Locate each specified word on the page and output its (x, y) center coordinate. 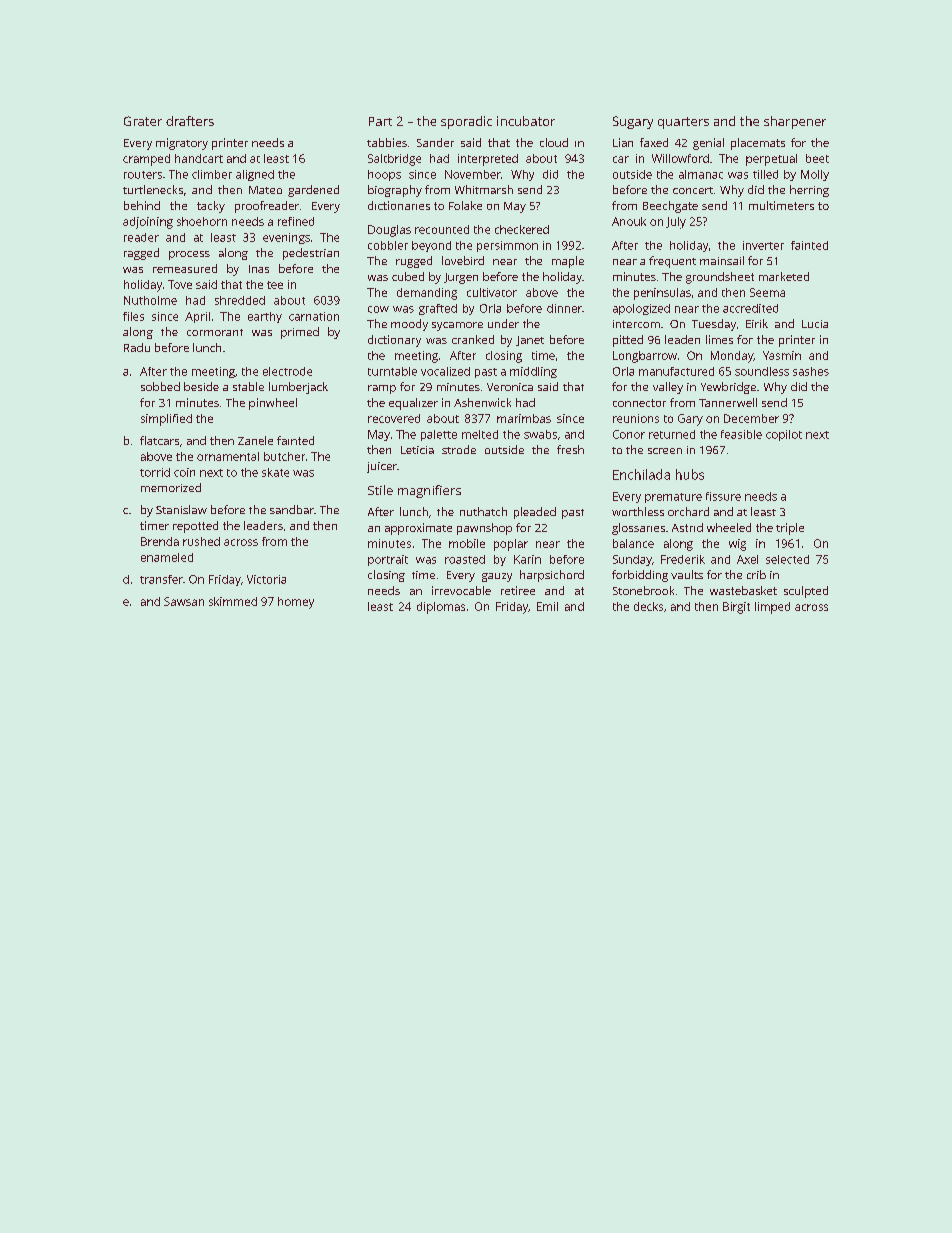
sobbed (160, 386)
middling (533, 372)
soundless (762, 371)
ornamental (228, 456)
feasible (741, 434)
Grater (143, 121)
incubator (526, 121)
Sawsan (184, 601)
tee (275, 285)
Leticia (417, 450)
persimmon (507, 246)
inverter (763, 245)
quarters (683, 123)
